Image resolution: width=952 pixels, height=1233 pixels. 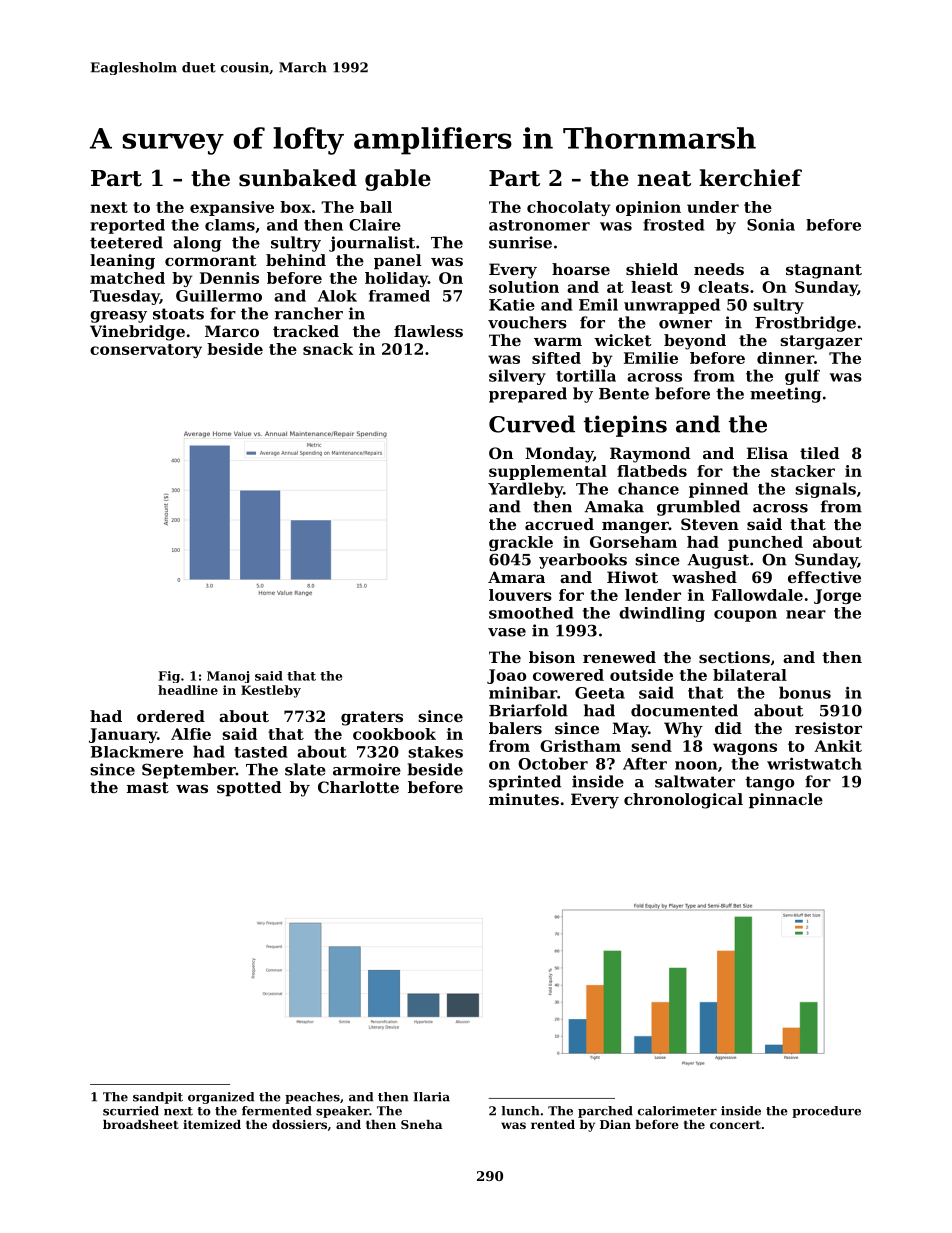 I want to click on kerchief, so click(x=750, y=178).
